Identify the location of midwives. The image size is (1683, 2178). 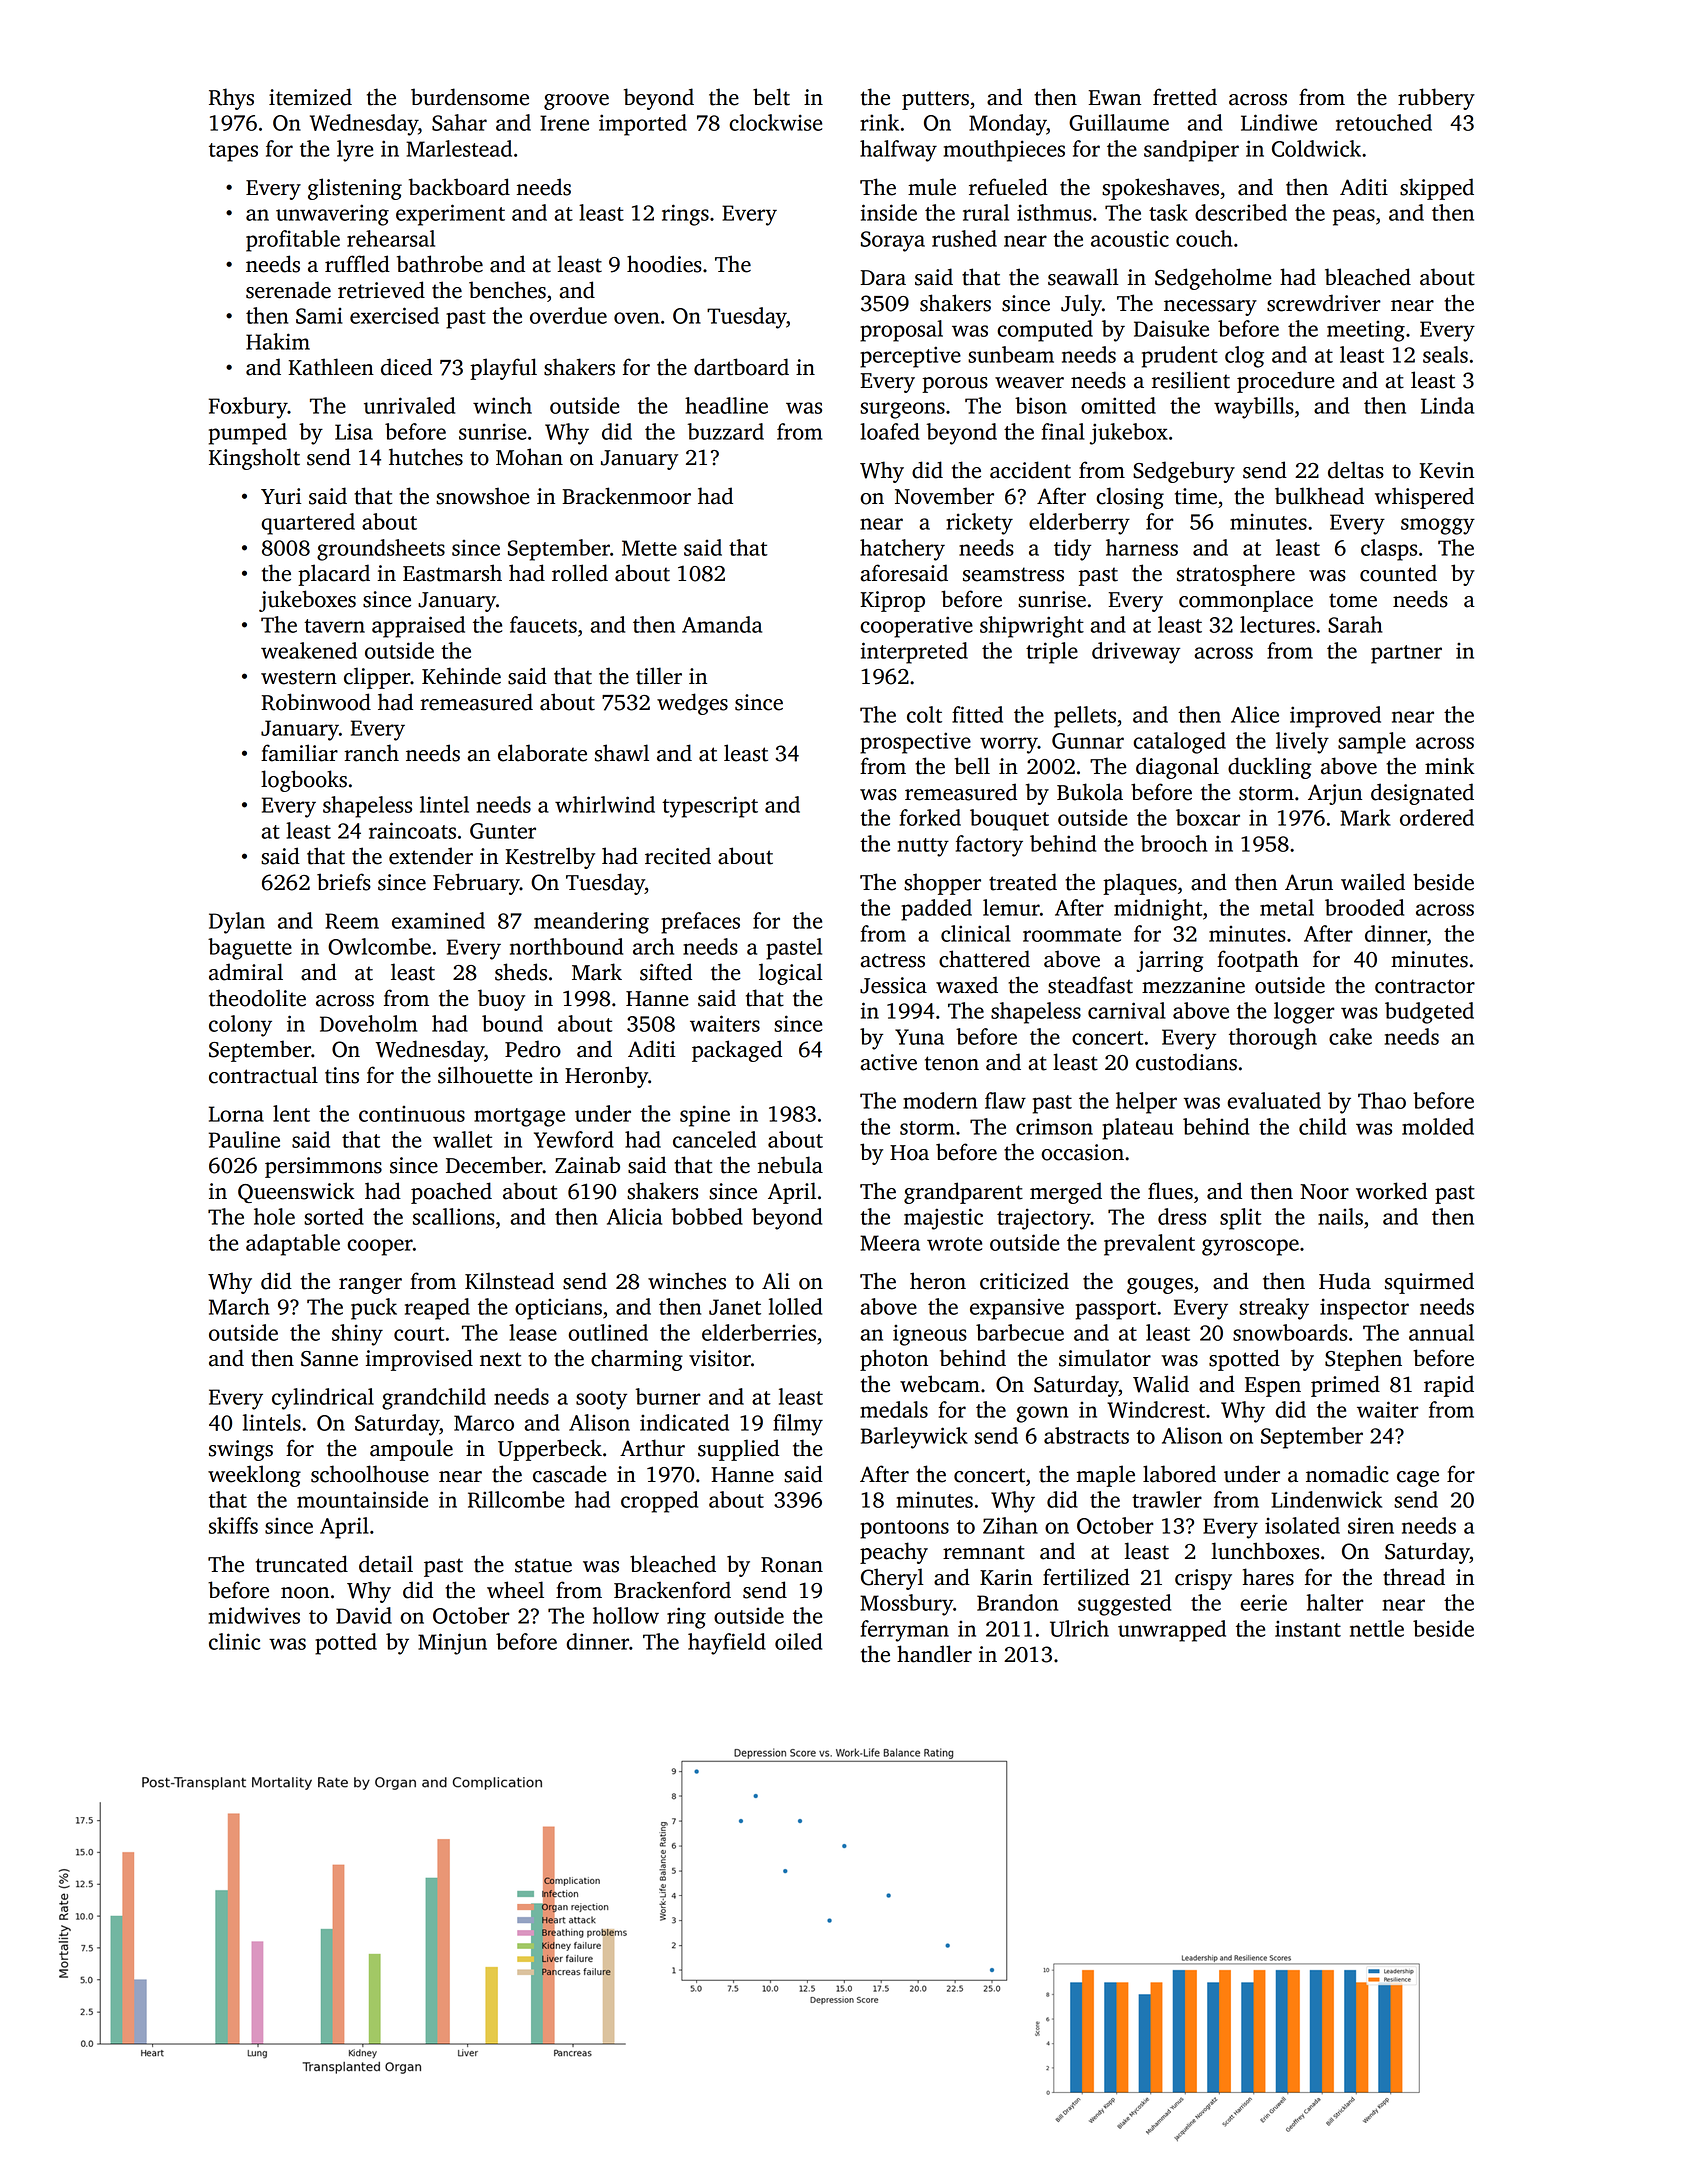
(254, 1615).
